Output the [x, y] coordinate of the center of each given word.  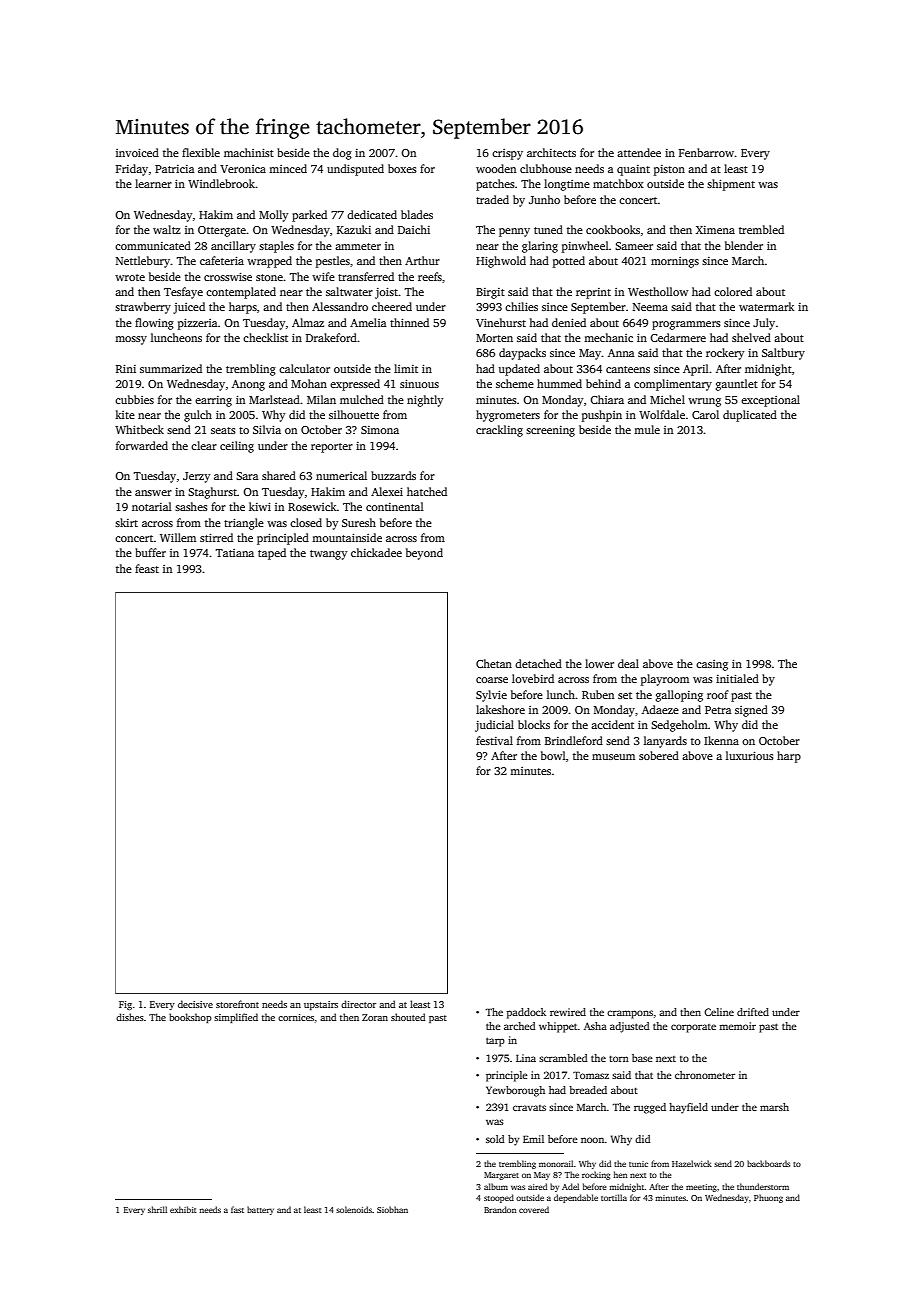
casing [712, 665]
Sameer [634, 246]
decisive [195, 1004]
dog [342, 154]
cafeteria [222, 260]
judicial [494, 726]
